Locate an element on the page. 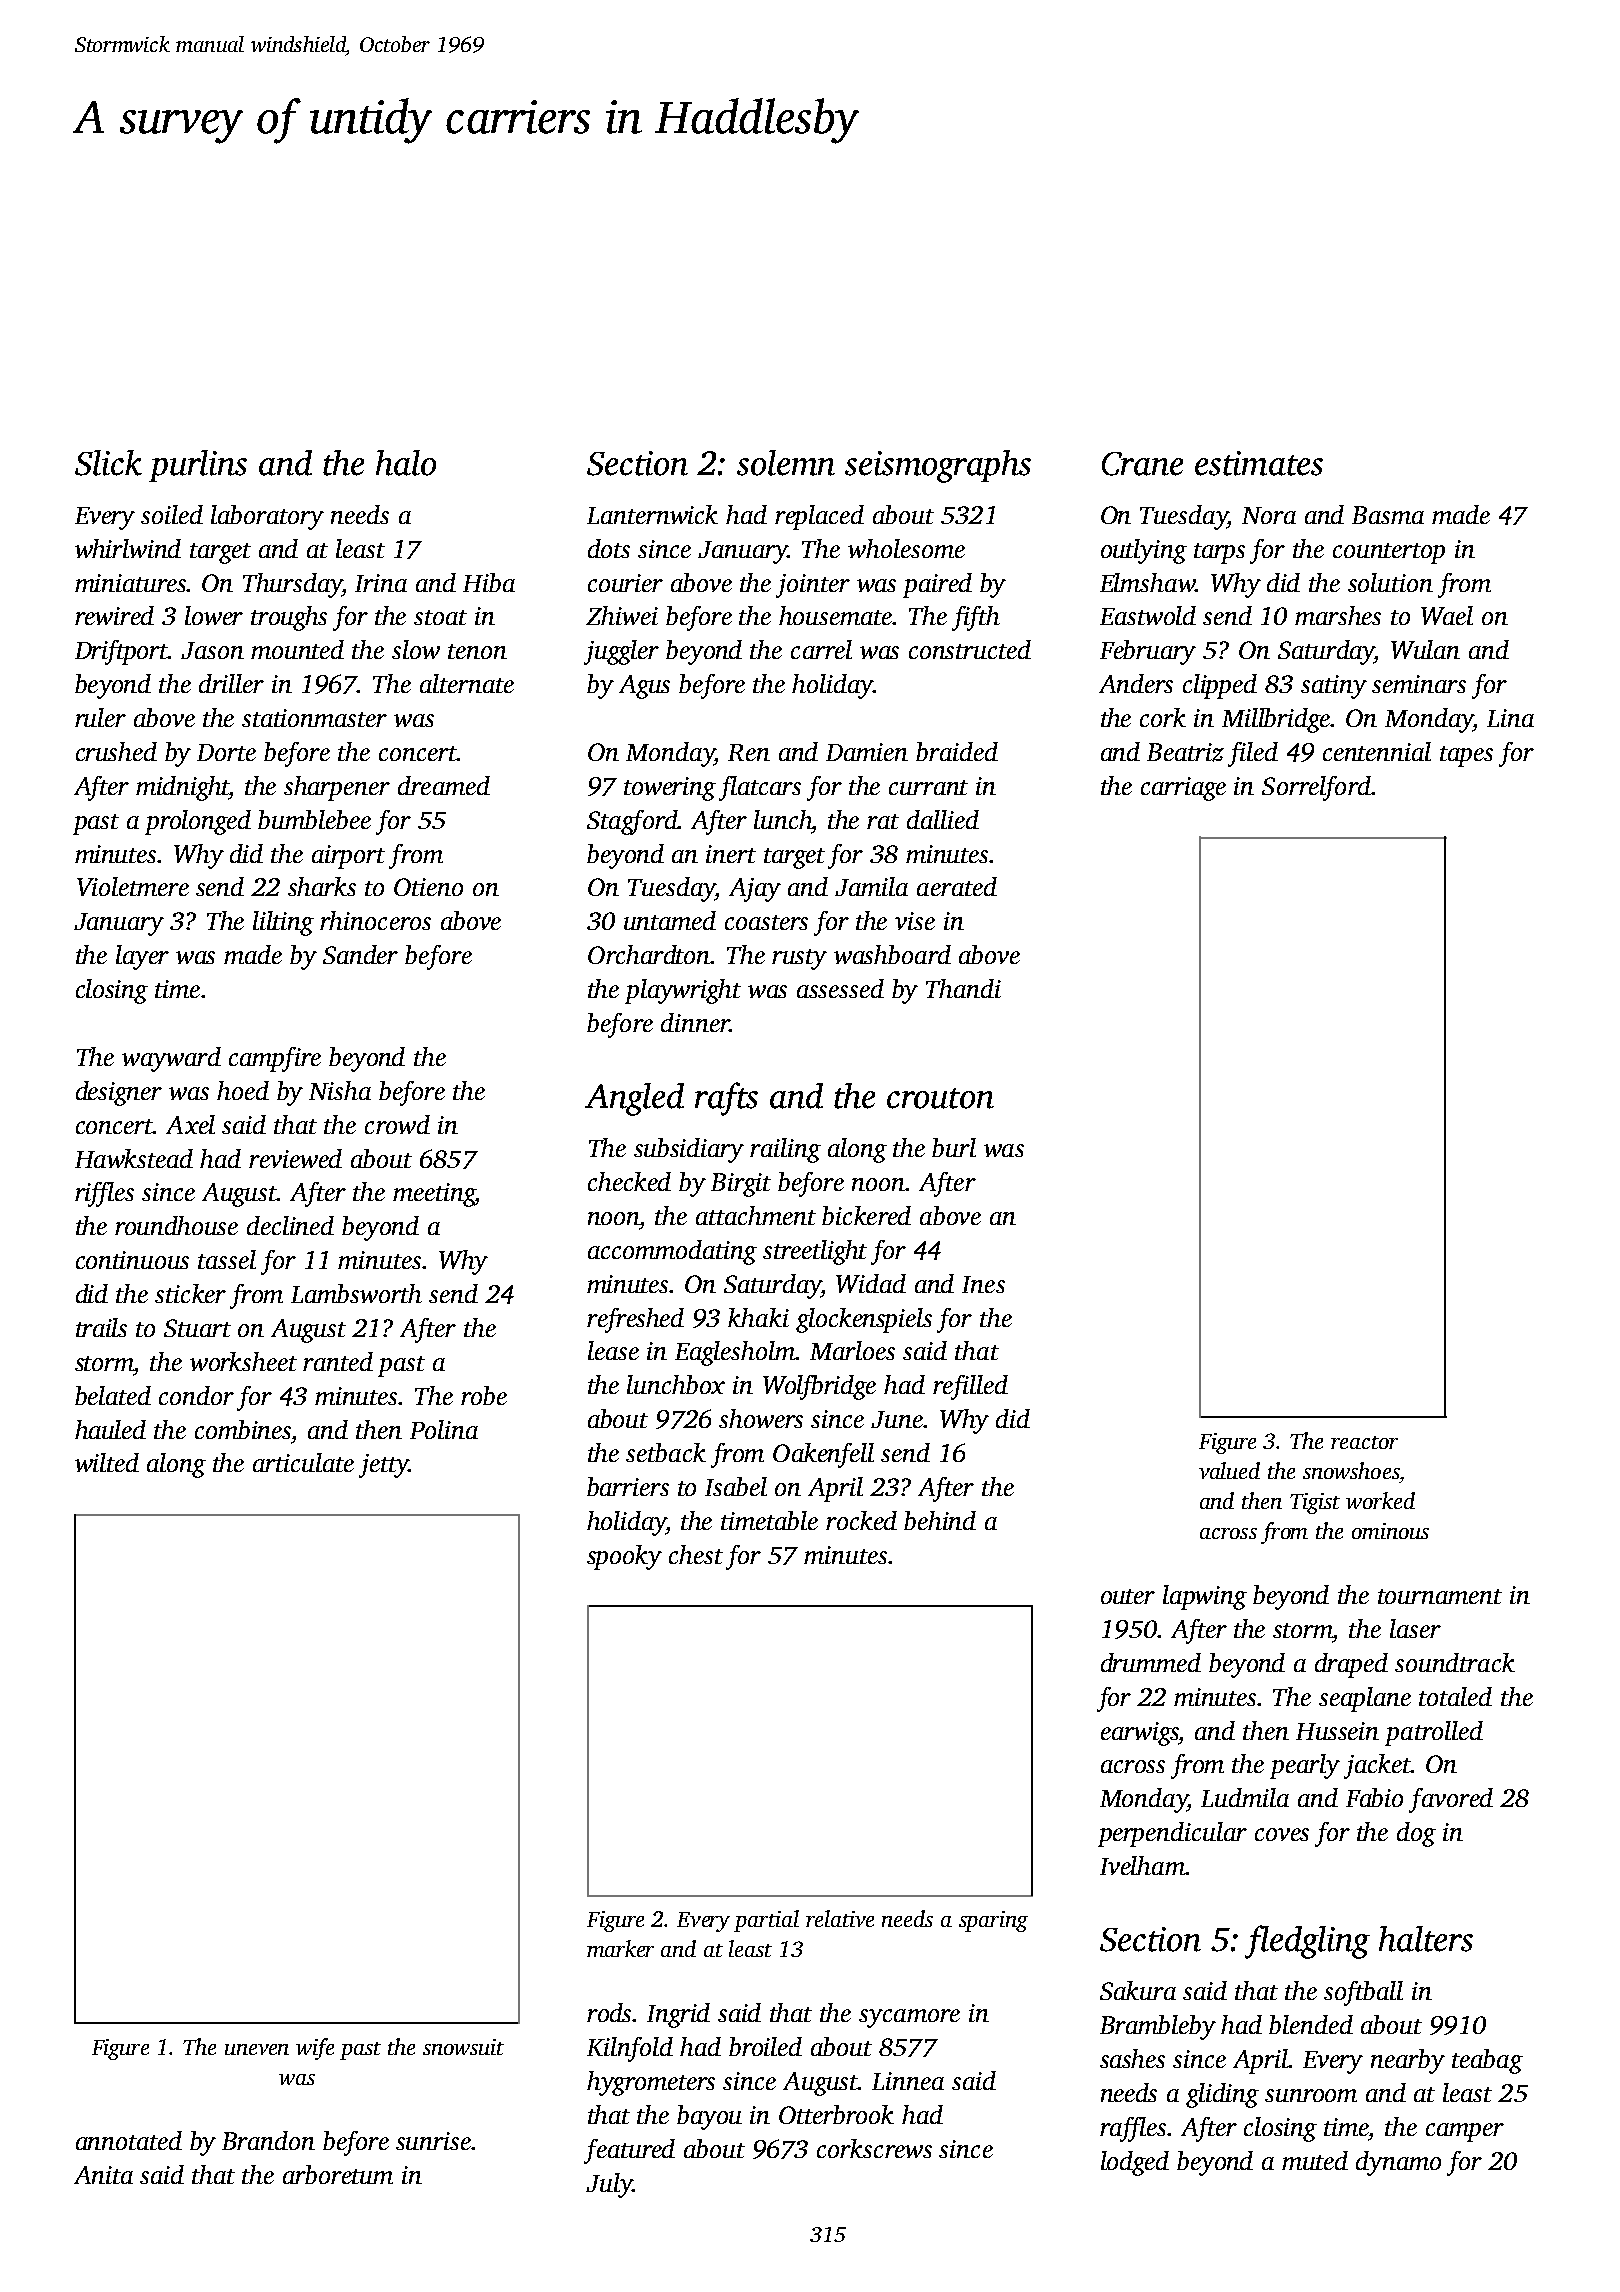 The height and width of the image is (2292, 1620). chest is located at coordinates (696, 1554).
